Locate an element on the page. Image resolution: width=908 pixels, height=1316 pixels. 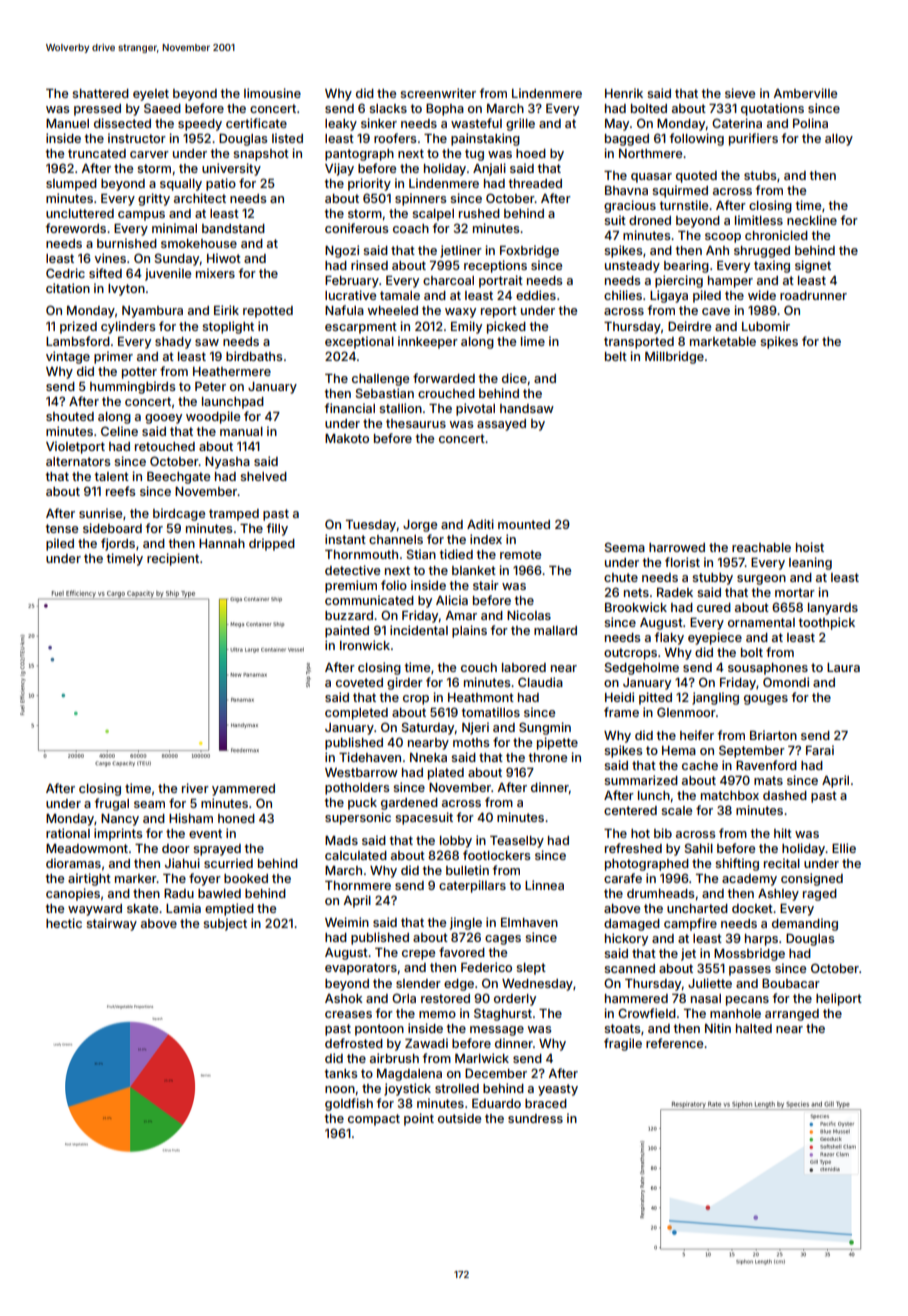
campfire is located at coordinates (690, 924).
